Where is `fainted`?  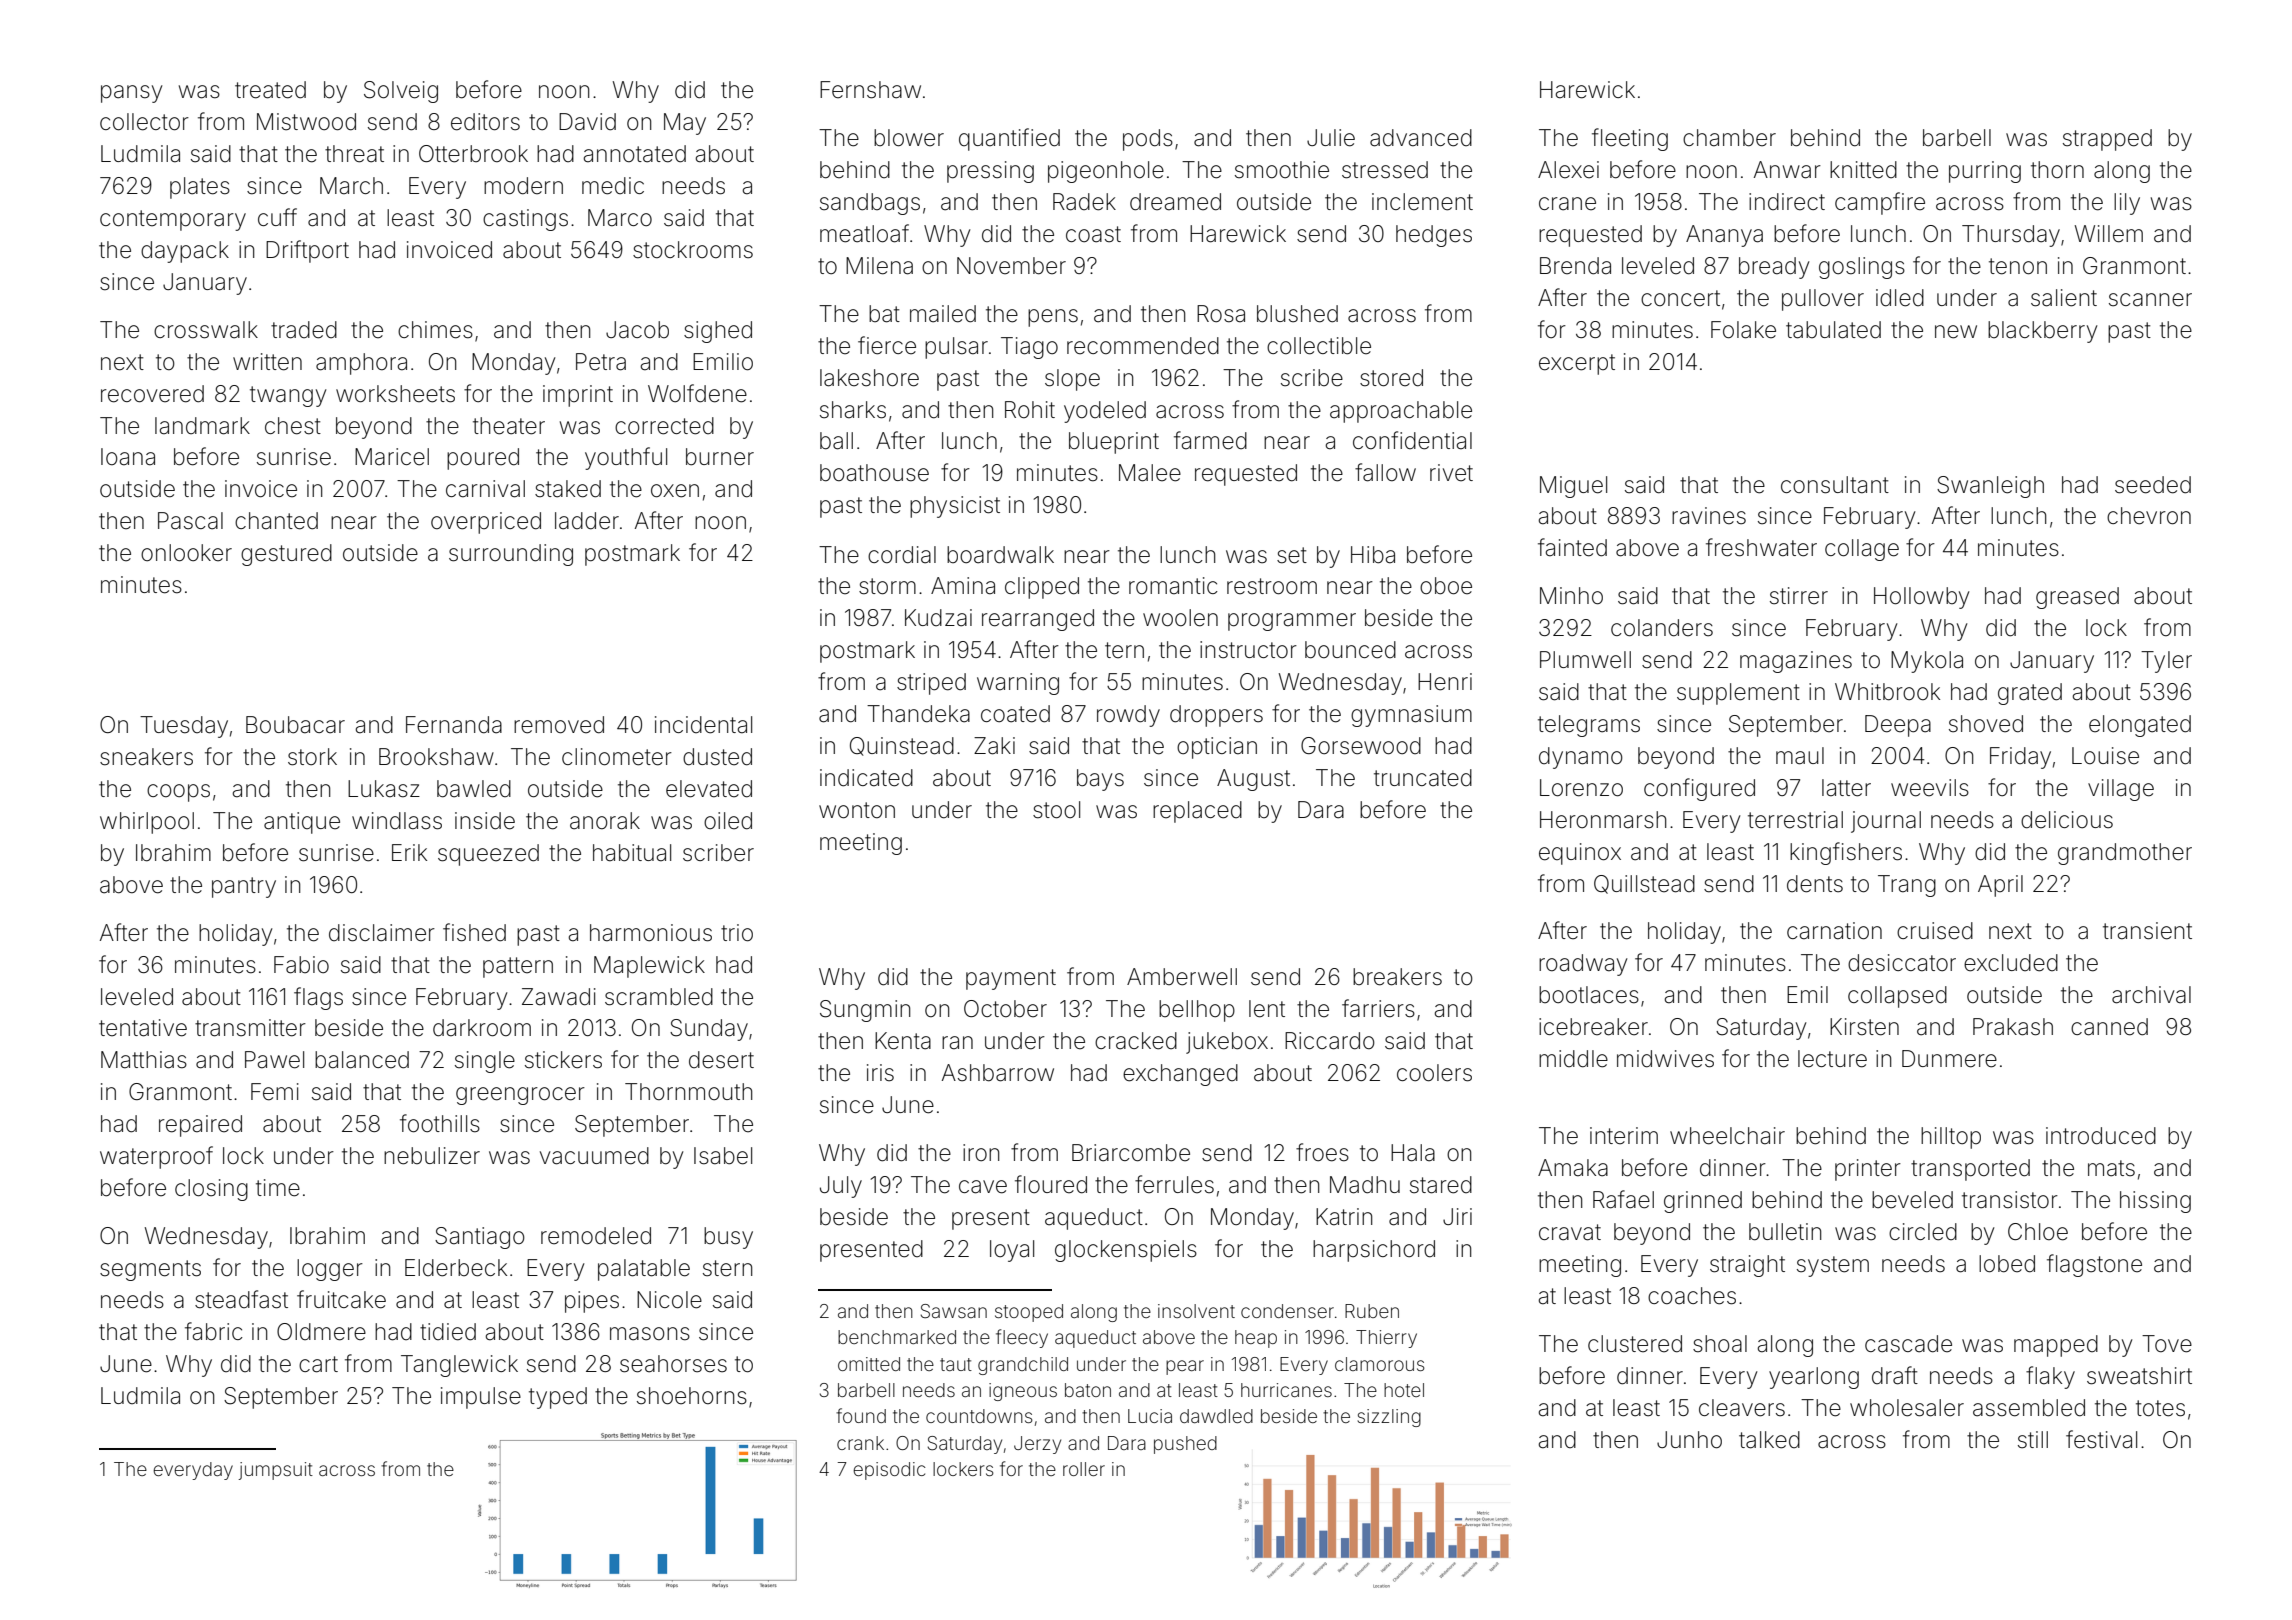 fainted is located at coordinates (1572, 547).
